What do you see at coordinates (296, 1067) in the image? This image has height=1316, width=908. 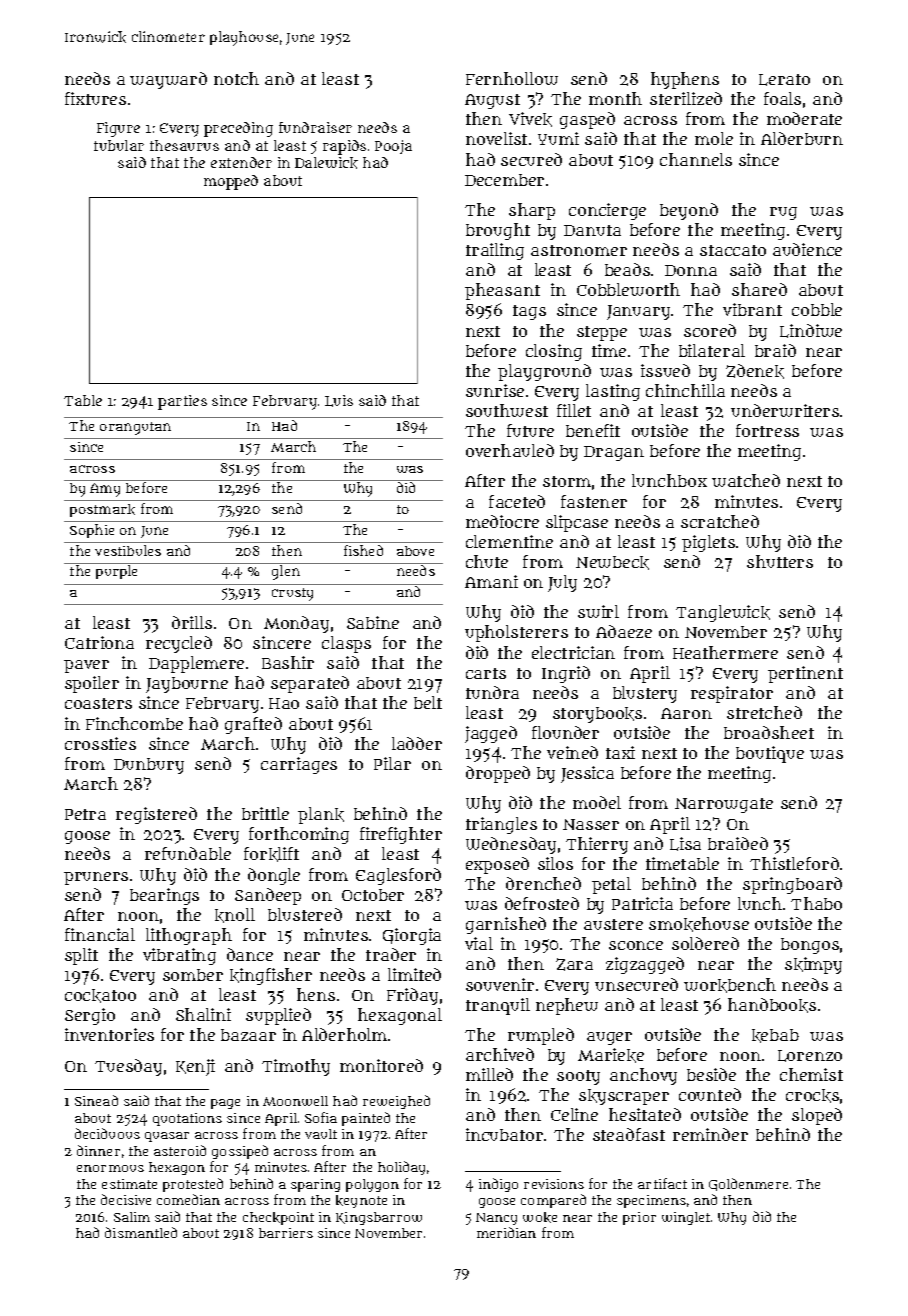 I see `Timothy` at bounding box center [296, 1067].
